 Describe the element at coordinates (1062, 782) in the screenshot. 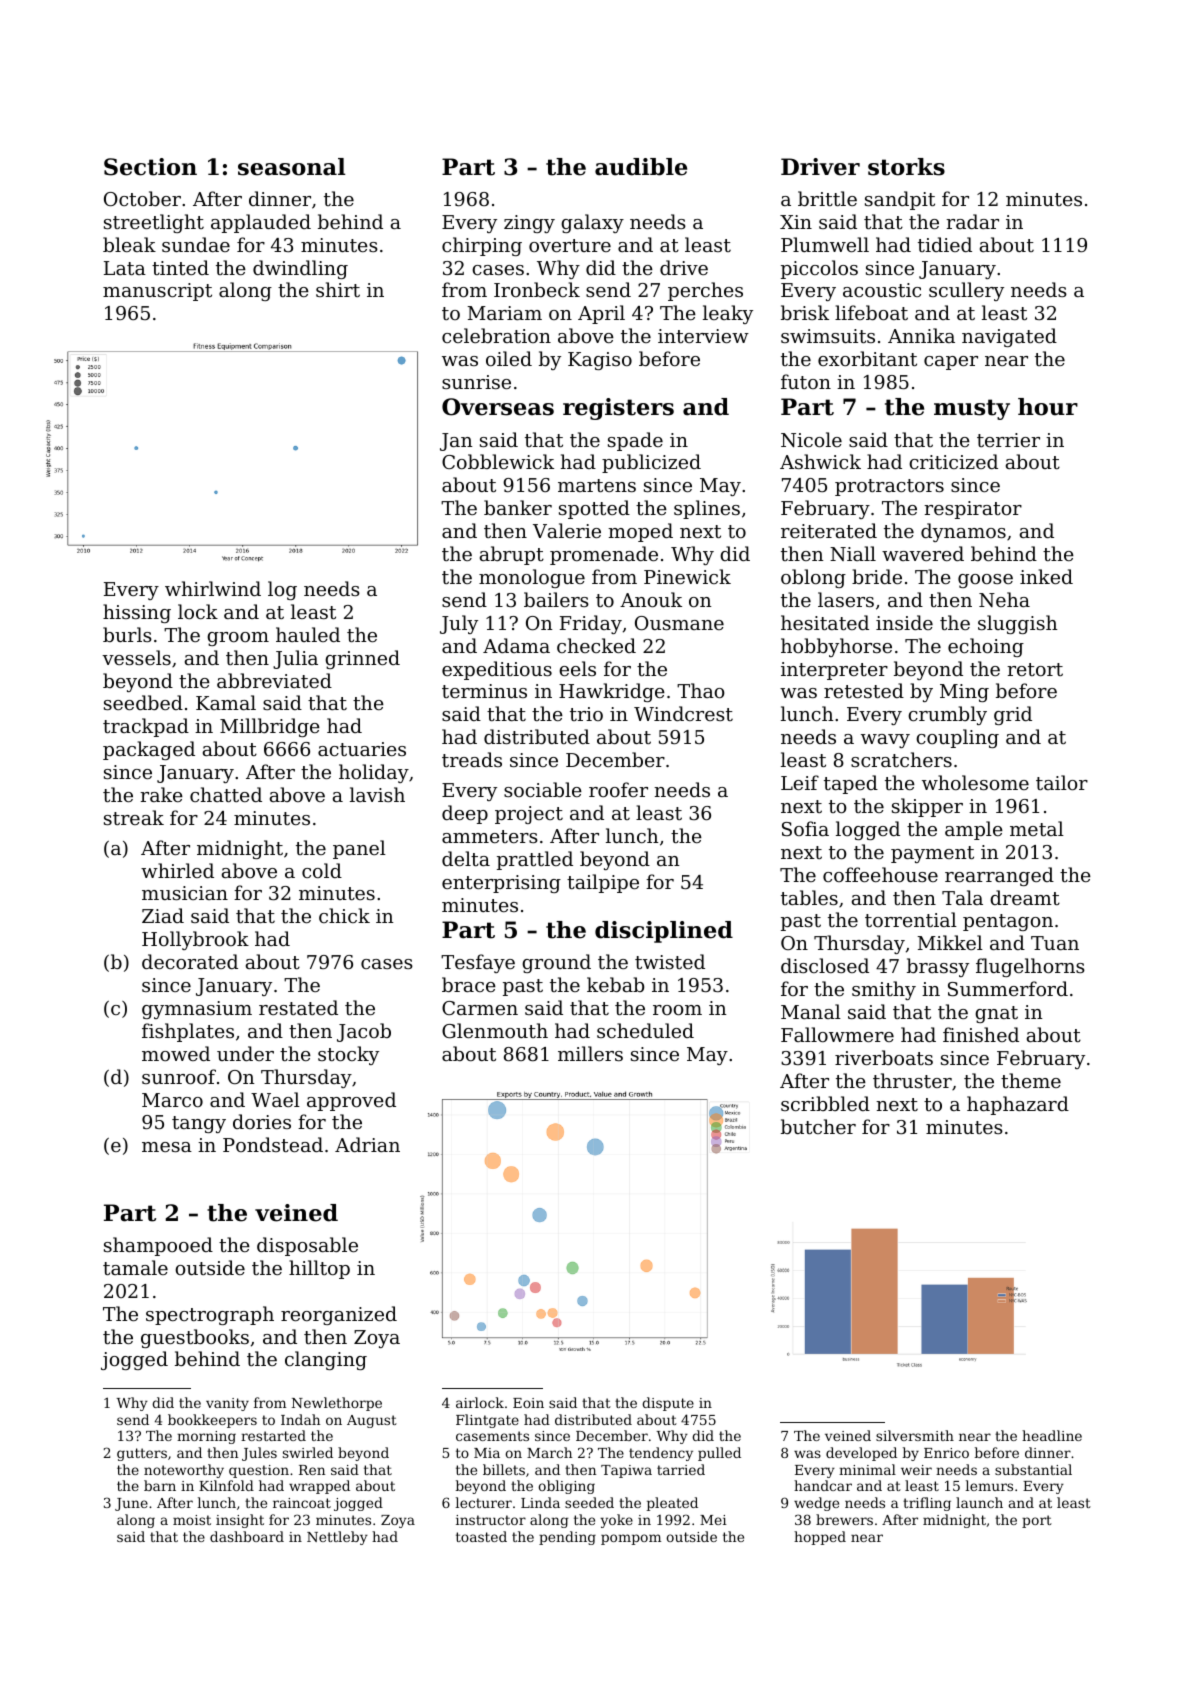

I see `tailor` at that location.
